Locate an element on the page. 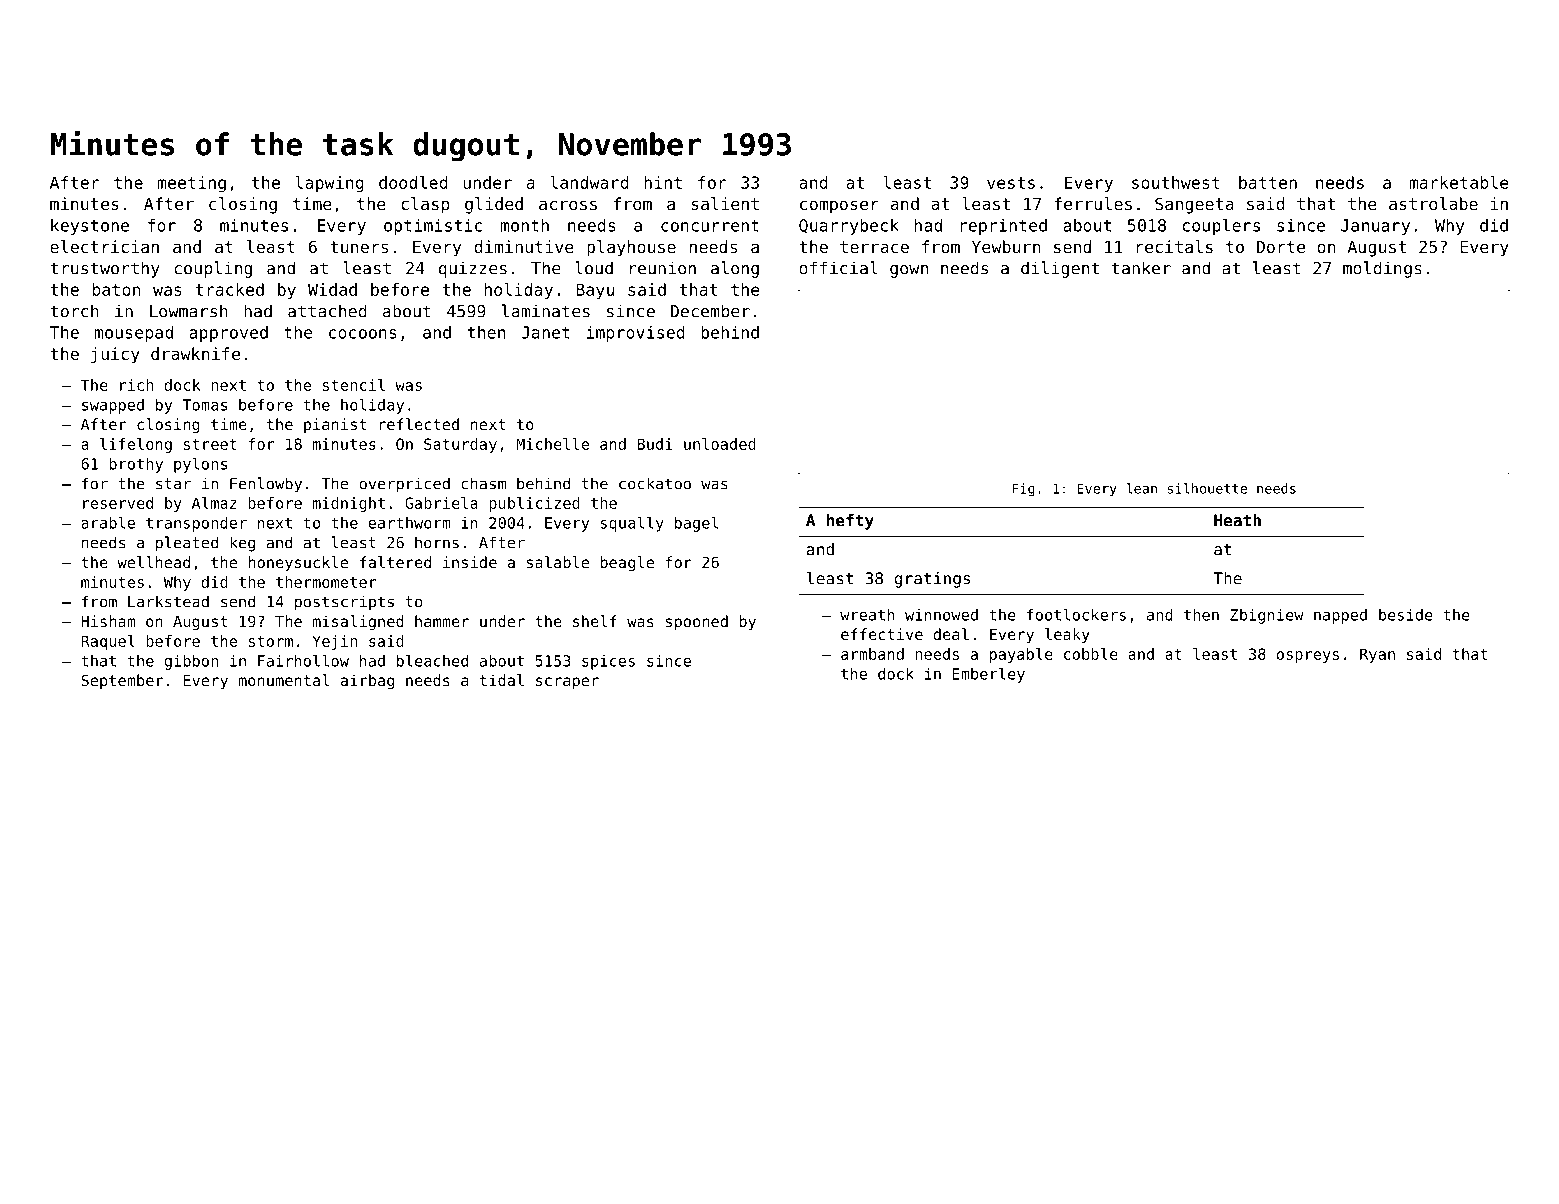 The width and height of the document is (1559, 1204). moldings is located at coordinates (1382, 269).
